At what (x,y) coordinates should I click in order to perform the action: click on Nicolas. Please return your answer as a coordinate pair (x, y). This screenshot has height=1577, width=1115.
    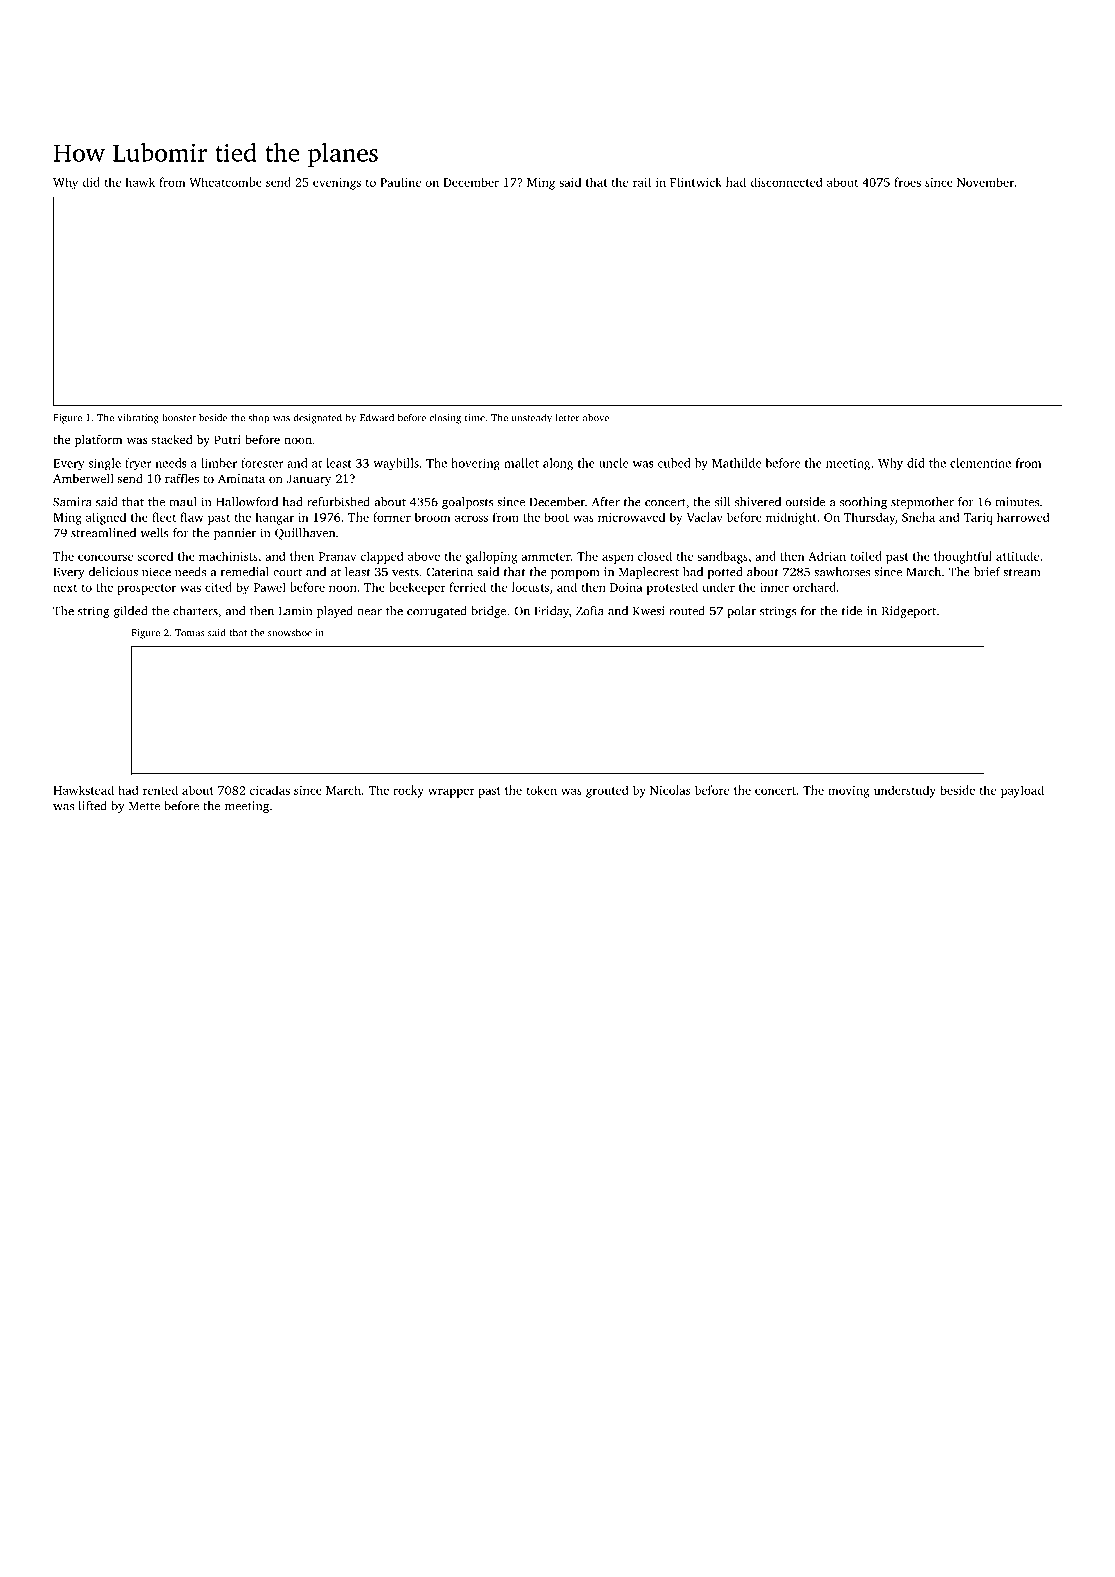
    Looking at the image, I should click on (670, 790).
